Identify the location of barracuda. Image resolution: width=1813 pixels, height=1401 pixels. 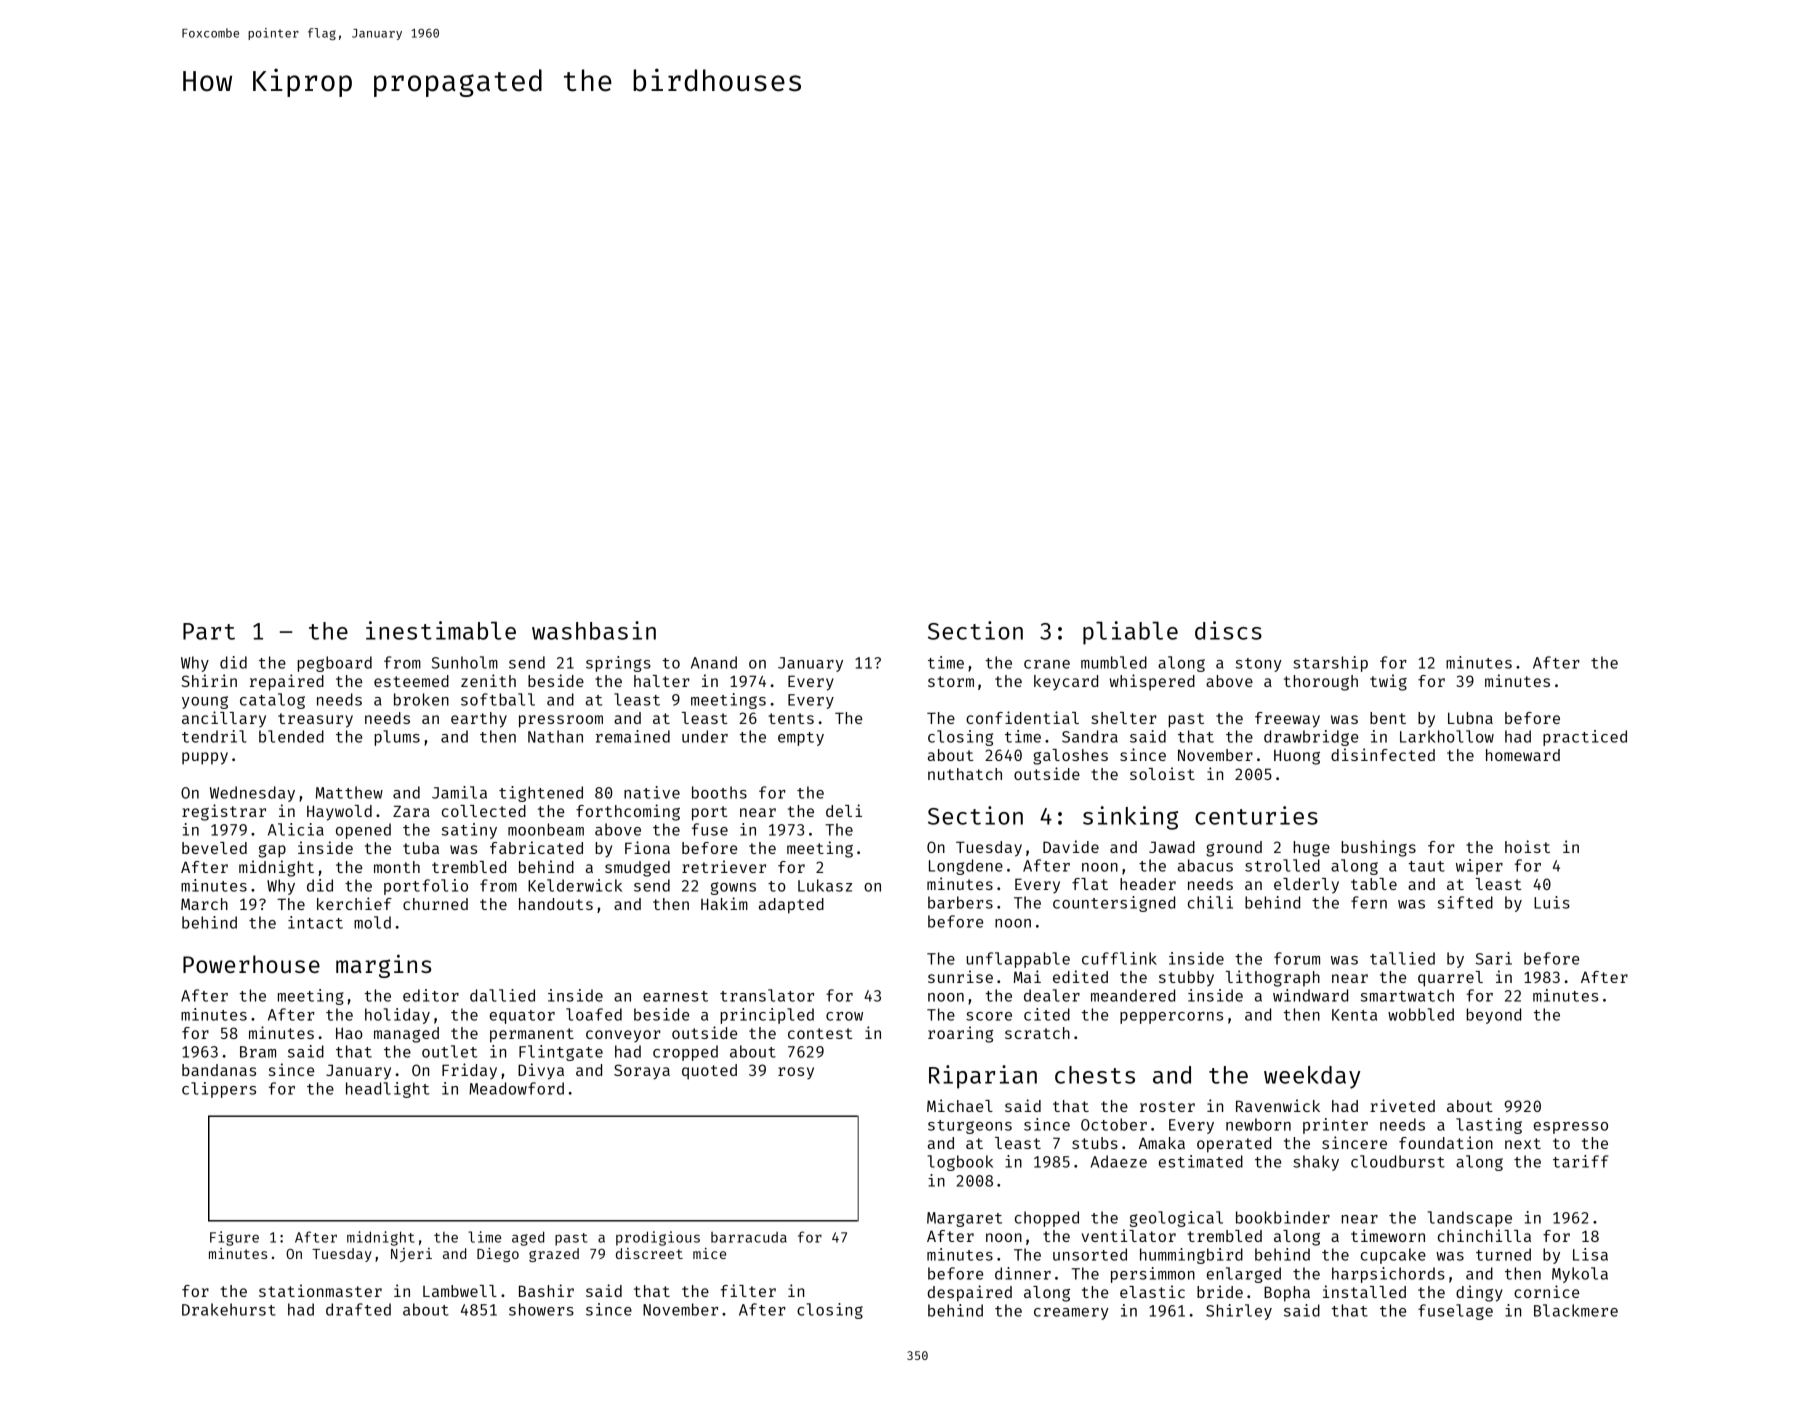
(749, 1237).
